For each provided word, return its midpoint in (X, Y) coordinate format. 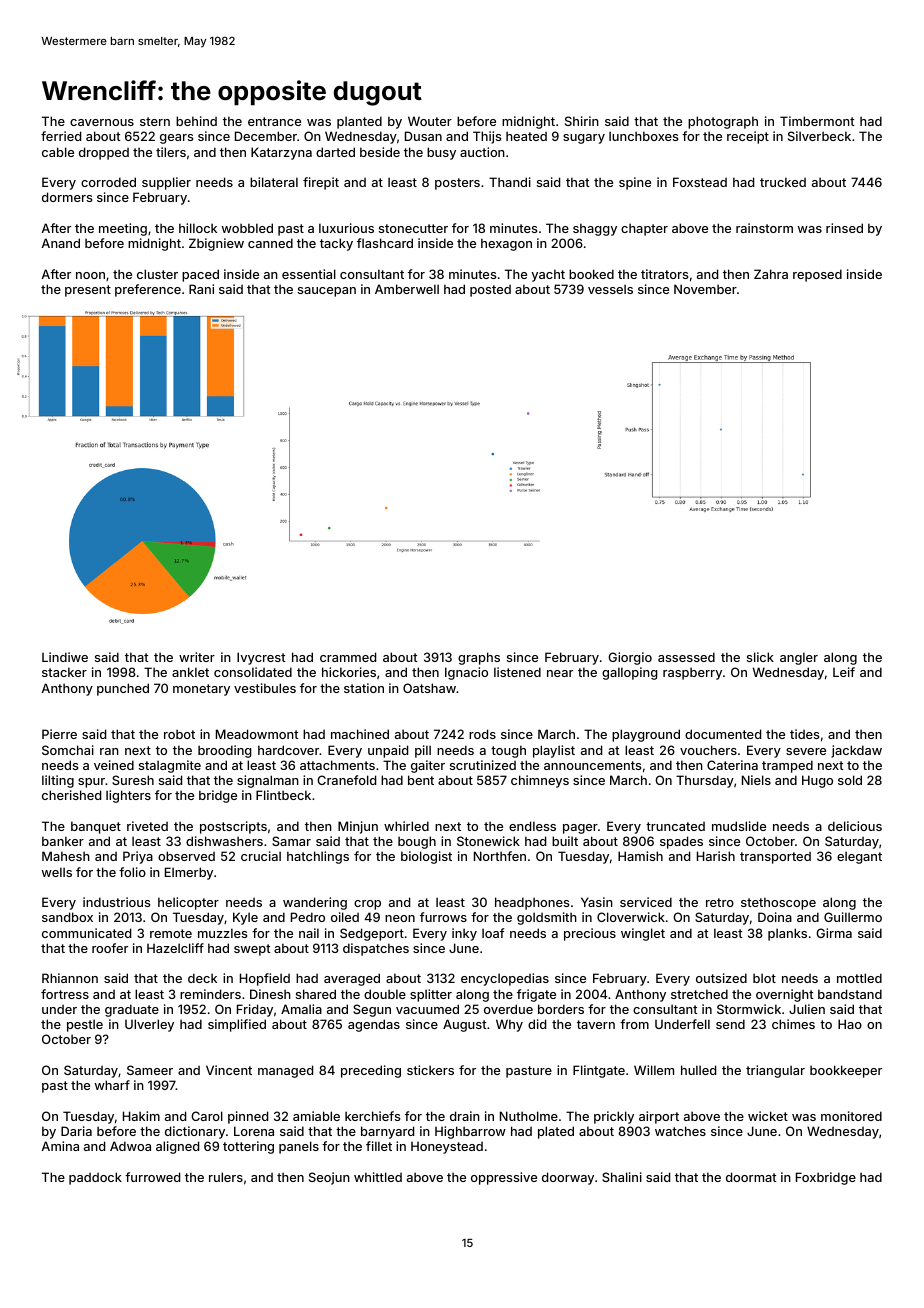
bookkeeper (846, 1071)
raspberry (692, 673)
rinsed (844, 228)
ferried (61, 136)
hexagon (506, 244)
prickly (614, 1117)
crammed (348, 657)
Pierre (59, 734)
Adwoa (130, 1146)
